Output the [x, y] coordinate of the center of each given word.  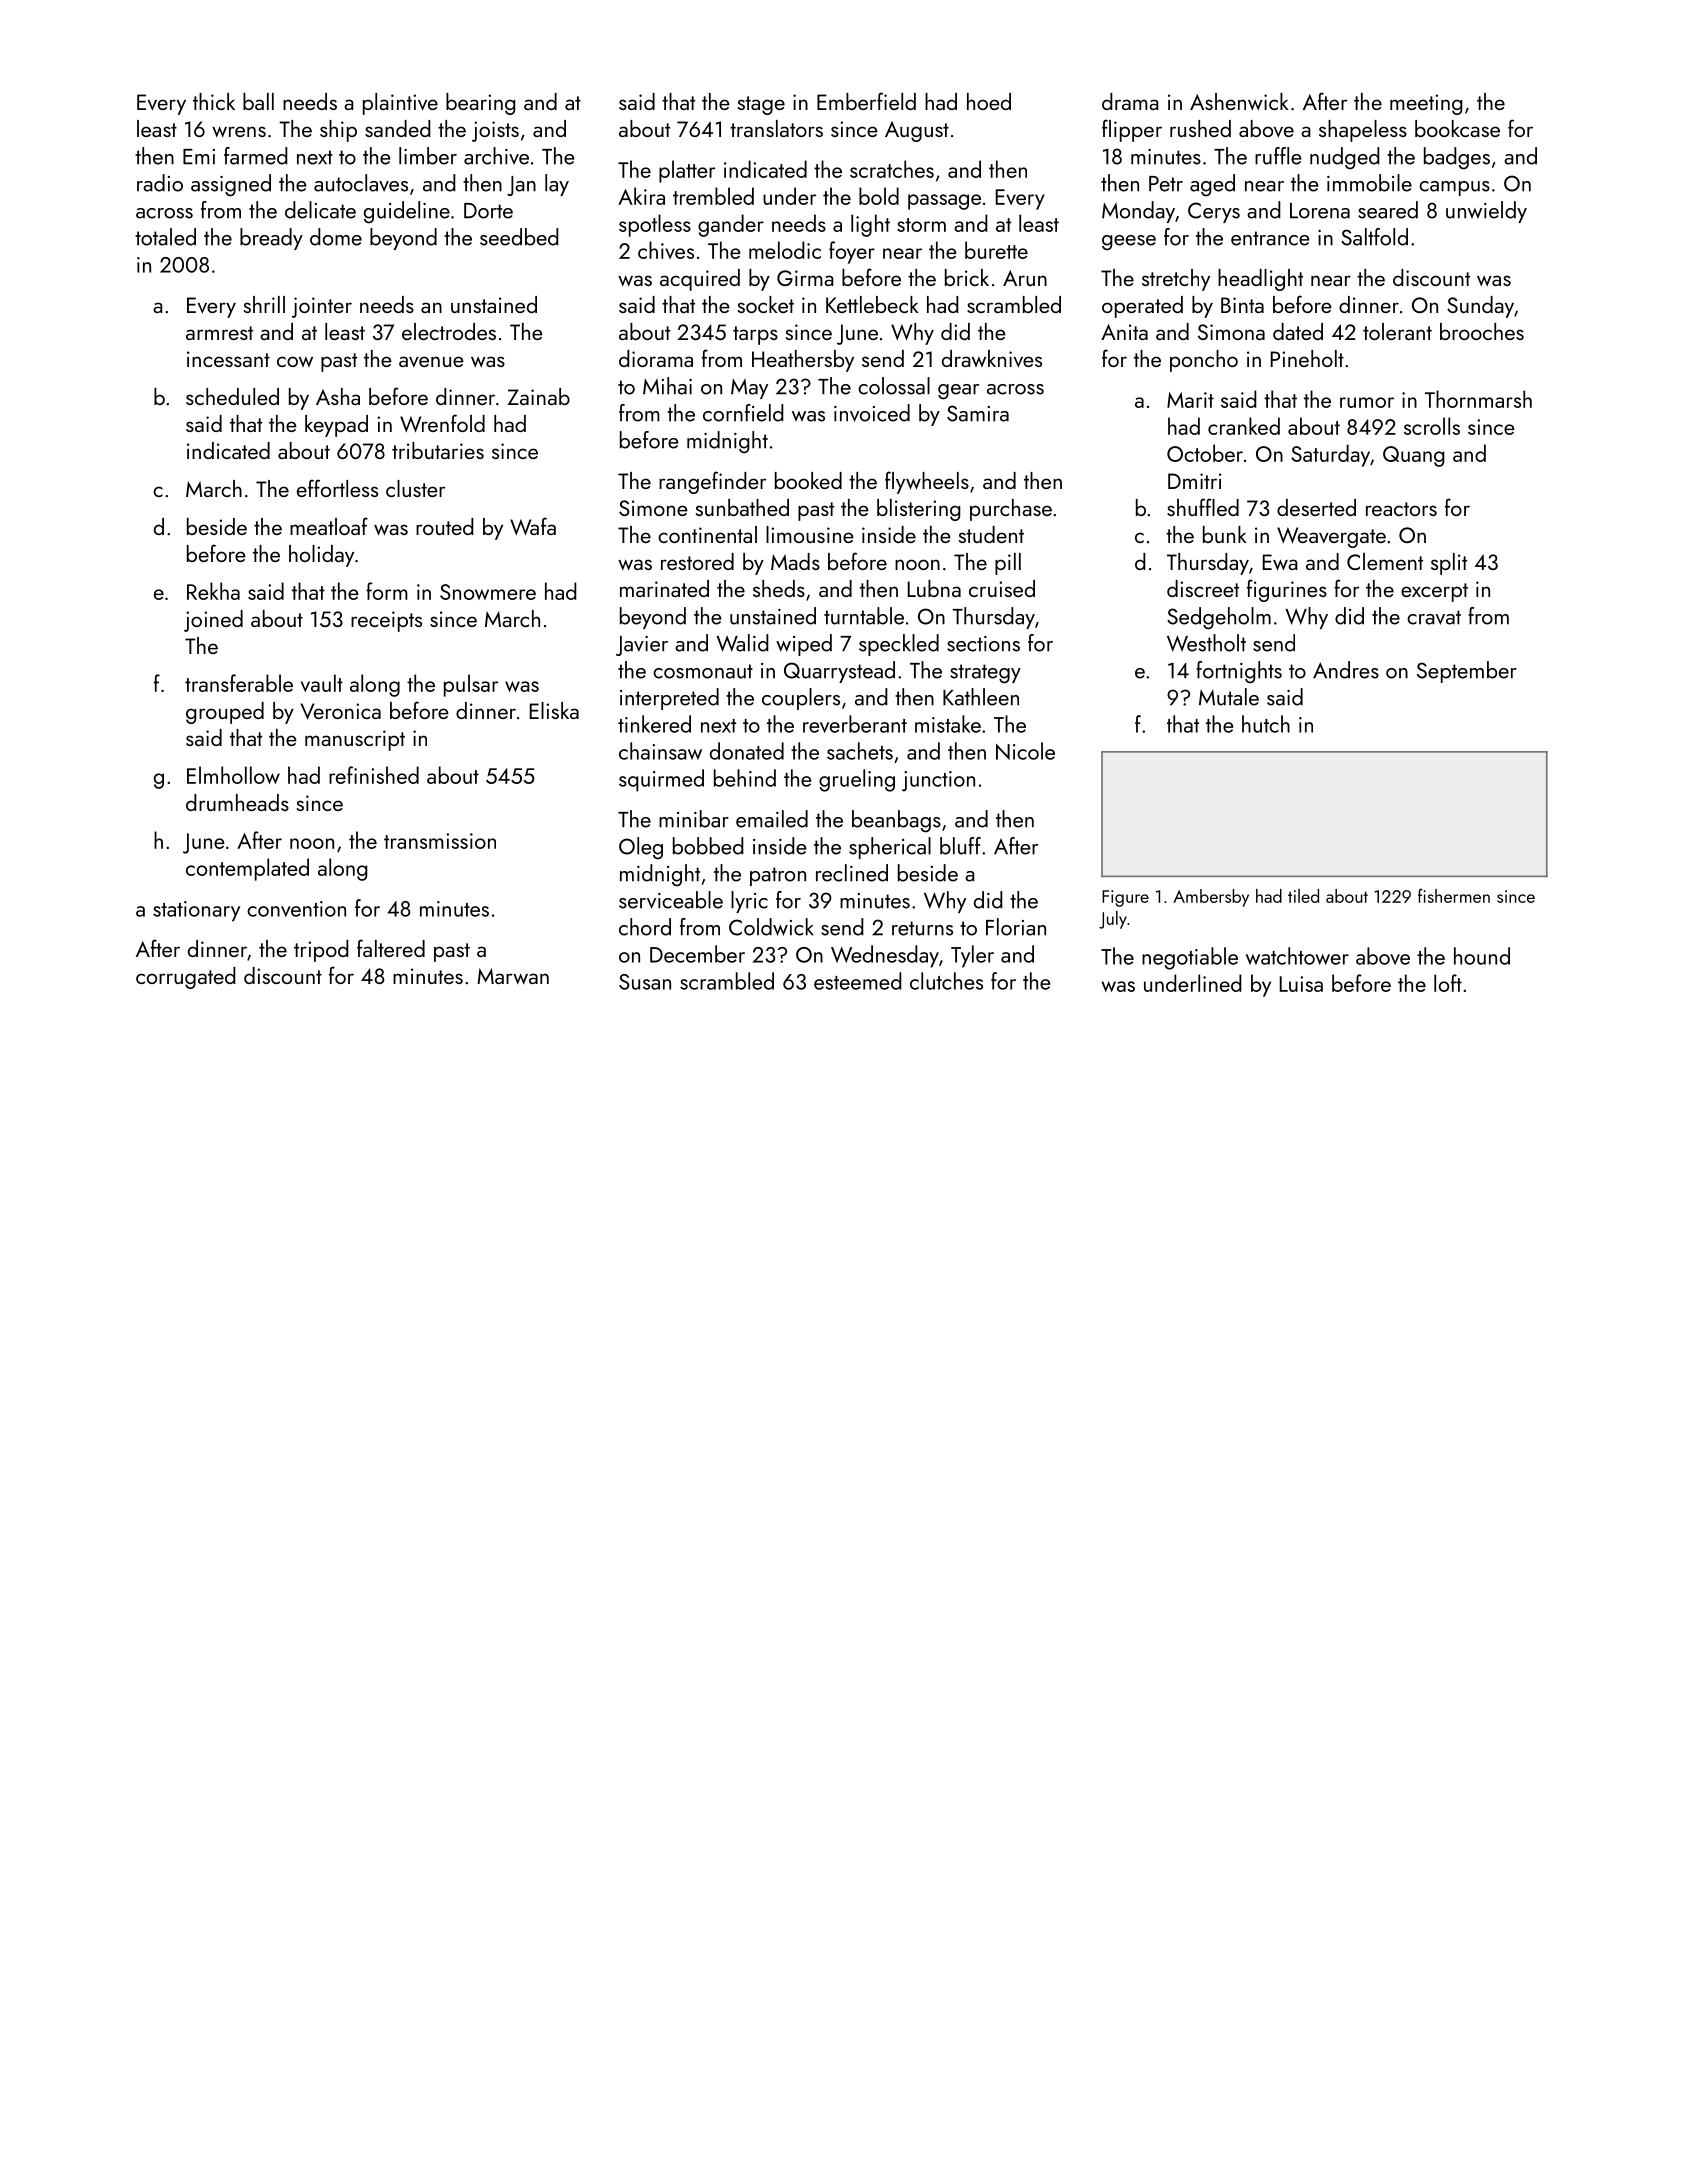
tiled [1303, 896]
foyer [852, 252]
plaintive [400, 104]
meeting [1426, 104]
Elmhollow [233, 775]
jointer [322, 307]
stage [761, 105]
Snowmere [488, 592]
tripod [321, 951]
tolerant [1397, 331]
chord [645, 927]
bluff [960, 846]
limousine [810, 534]
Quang [1414, 456]
